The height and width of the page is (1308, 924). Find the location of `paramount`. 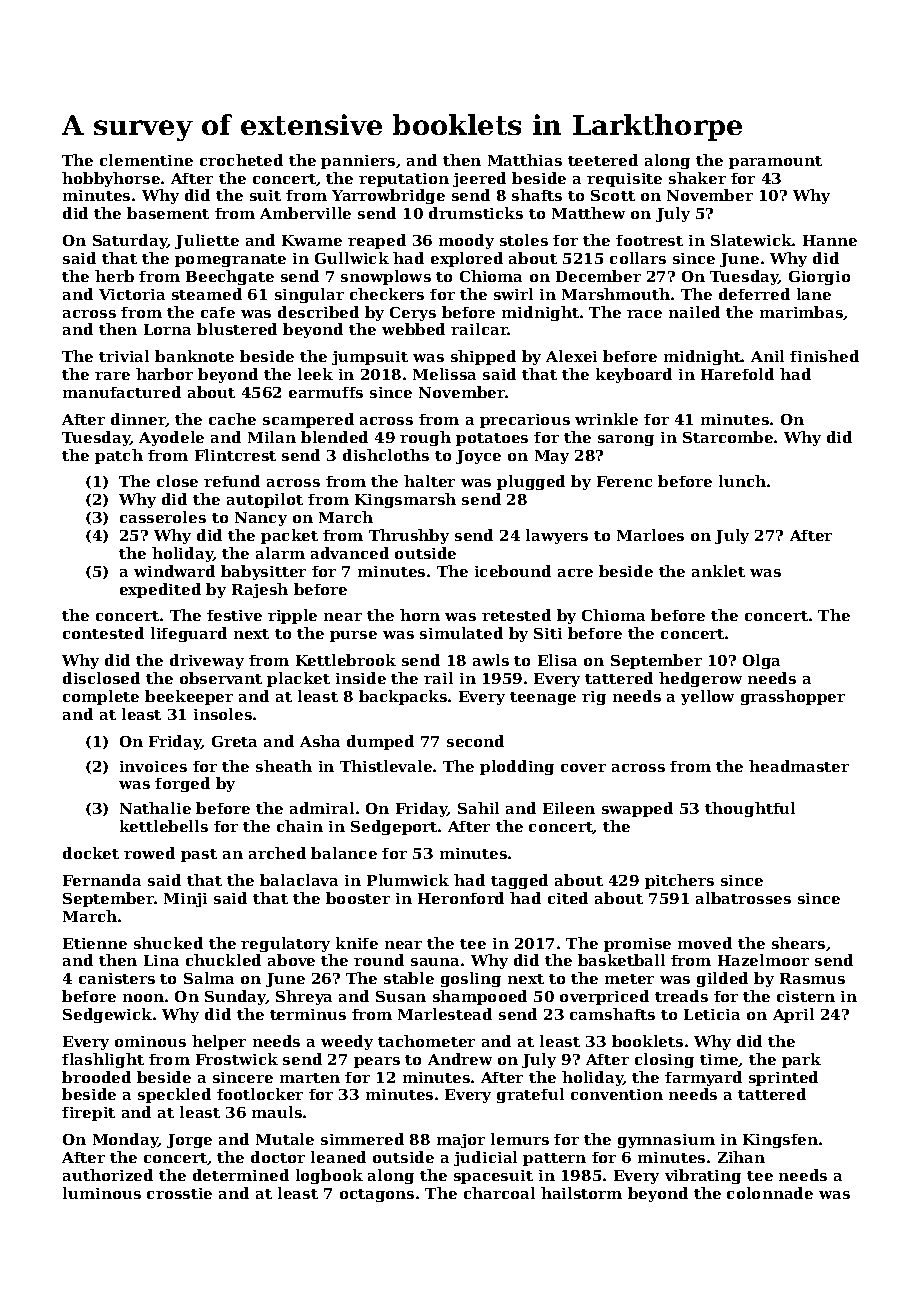

paramount is located at coordinates (775, 162).
